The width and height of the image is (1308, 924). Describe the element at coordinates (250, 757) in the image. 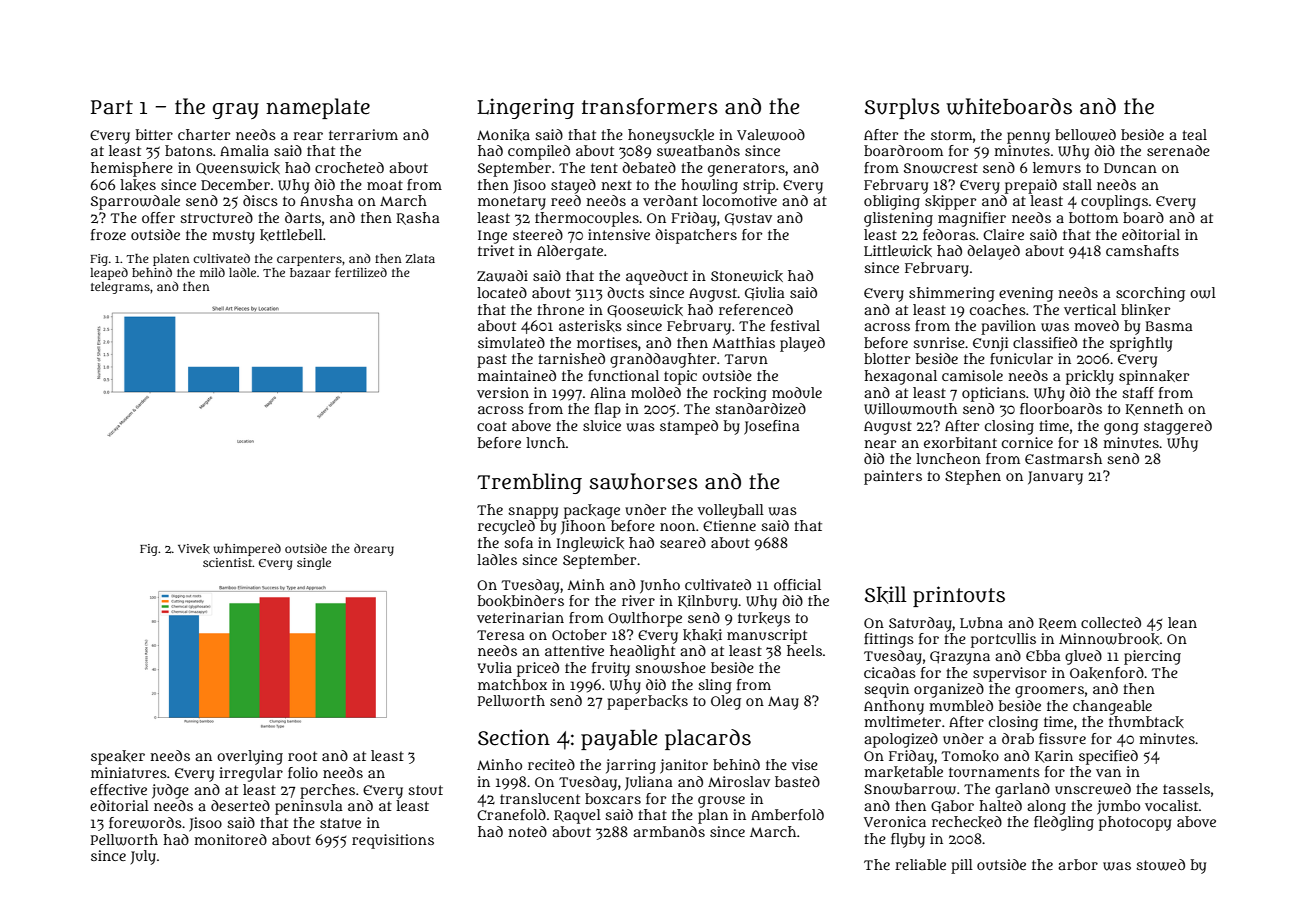

I see `overlying` at that location.
